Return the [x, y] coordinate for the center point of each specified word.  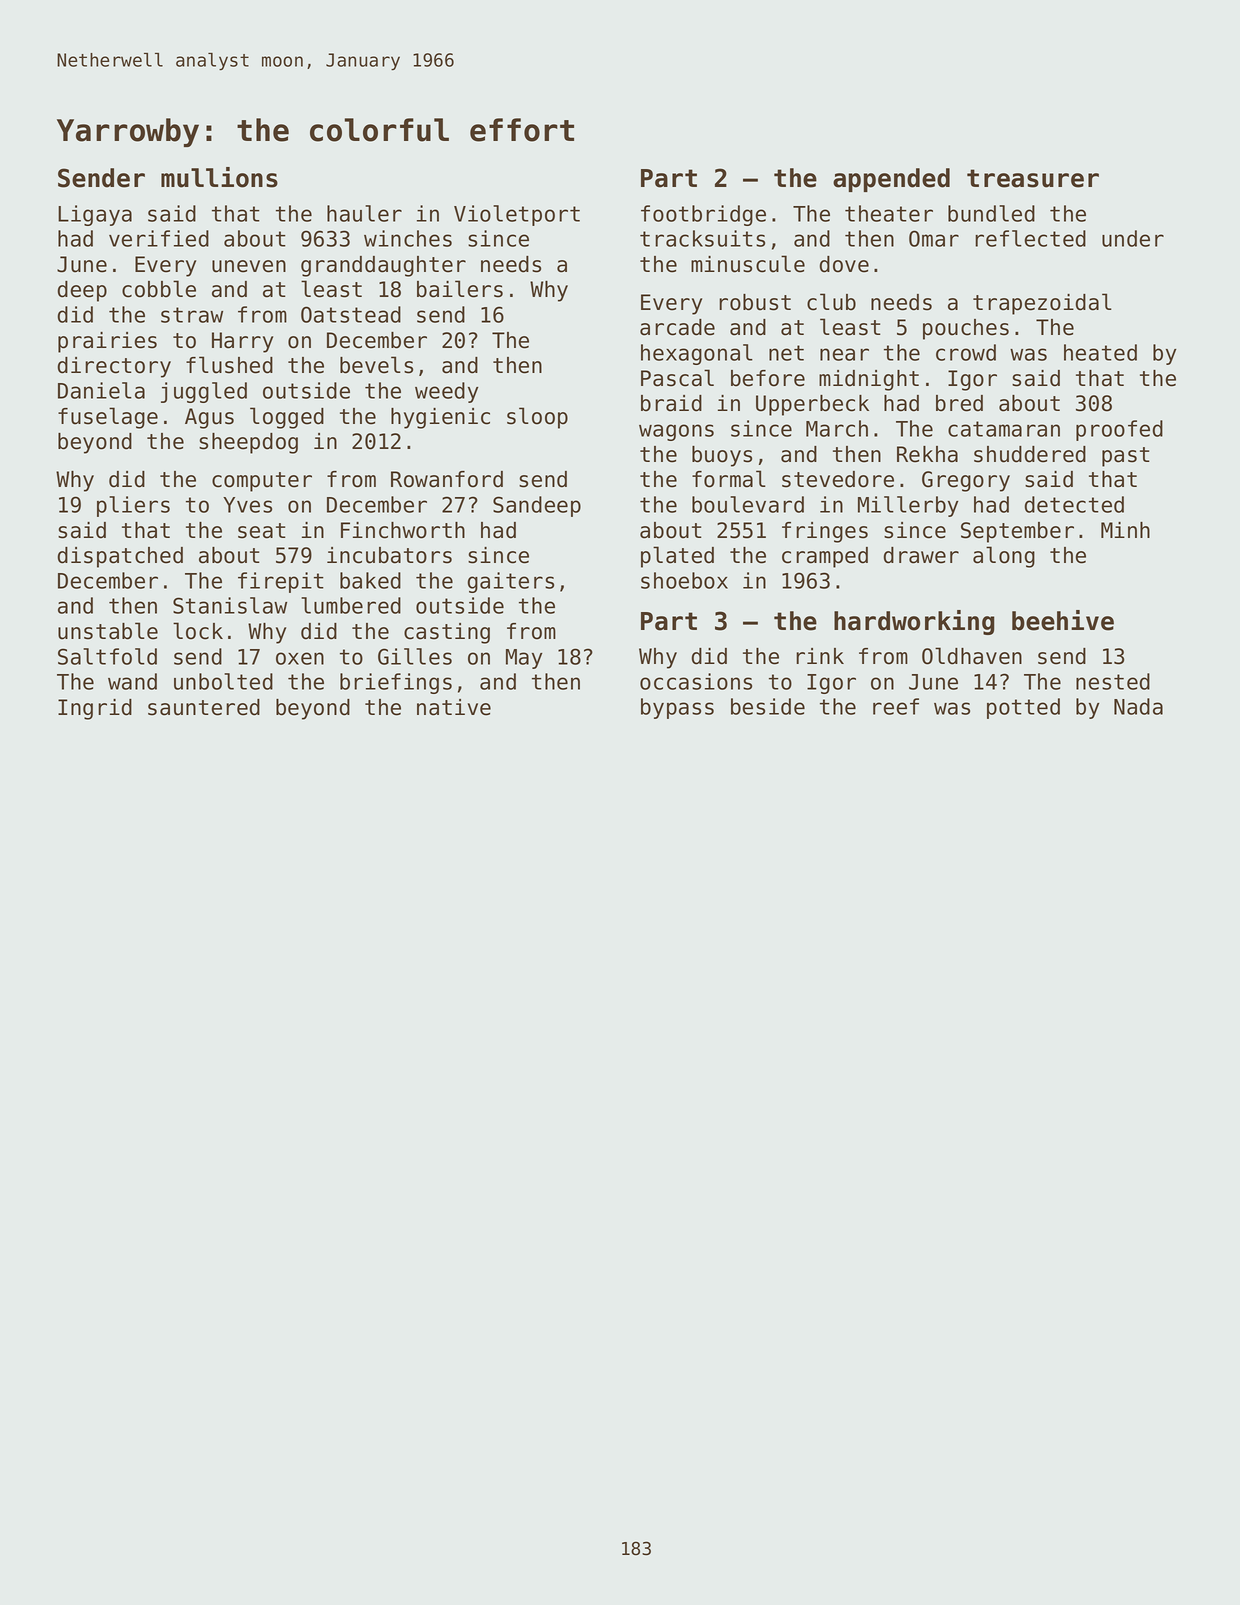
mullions [219, 177]
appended [891, 180]
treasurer [1033, 178]
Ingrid [95, 709]
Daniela [101, 390]
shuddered [1030, 454]
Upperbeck [812, 405]
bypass [677, 708]
